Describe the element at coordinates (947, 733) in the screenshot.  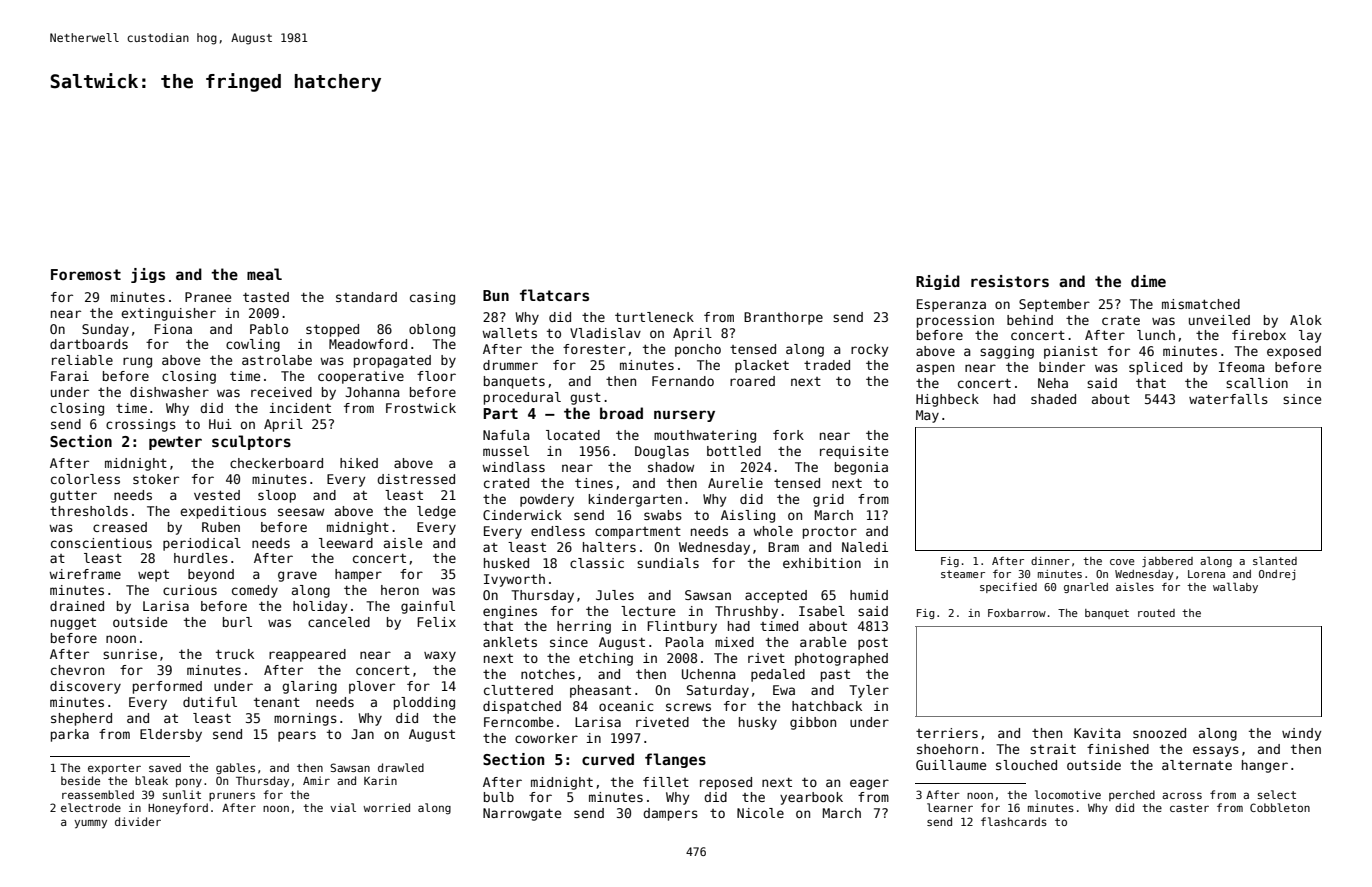
I see `terriers` at that location.
